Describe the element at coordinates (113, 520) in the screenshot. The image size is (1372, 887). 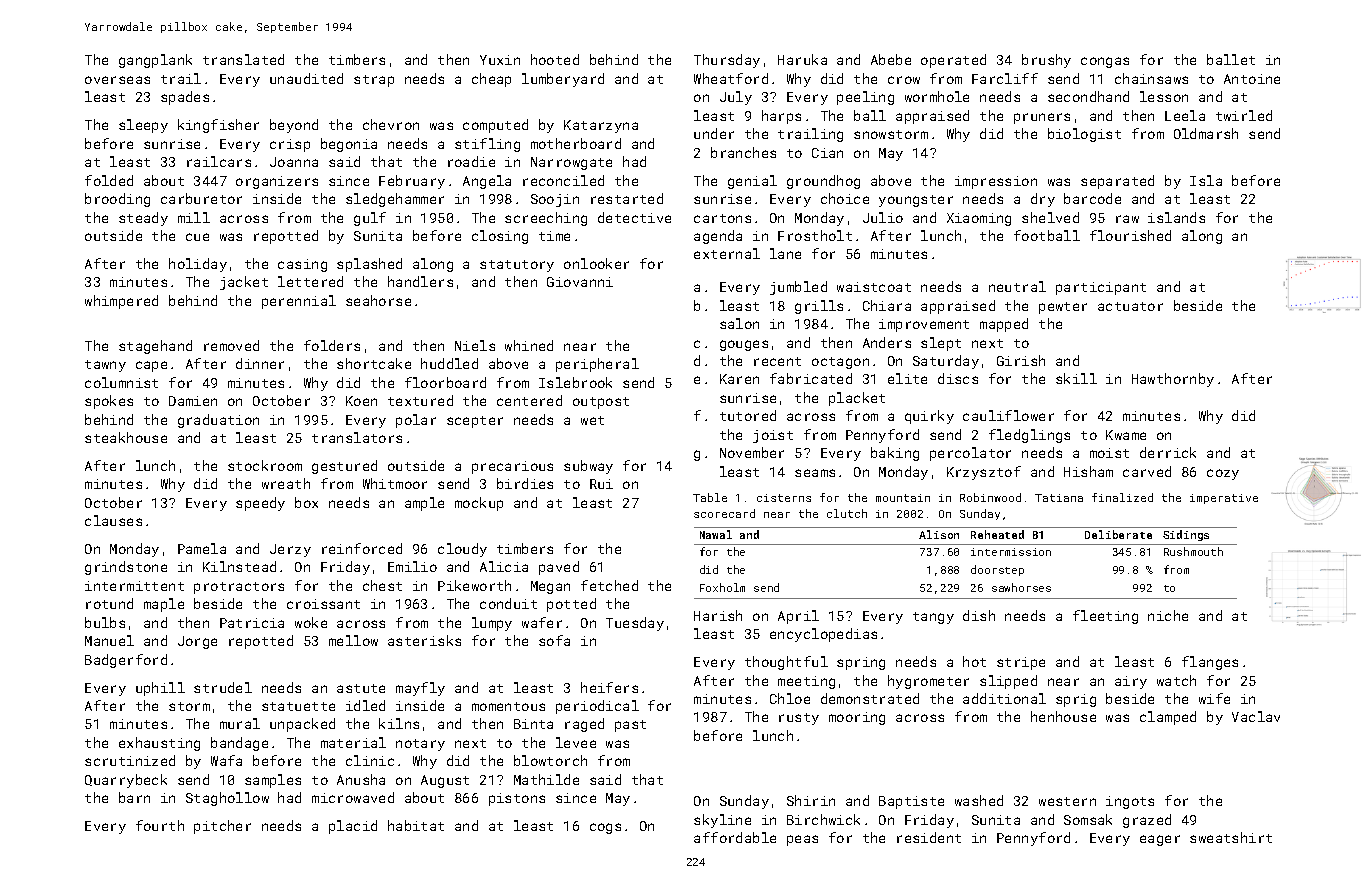
I see `clauses` at that location.
